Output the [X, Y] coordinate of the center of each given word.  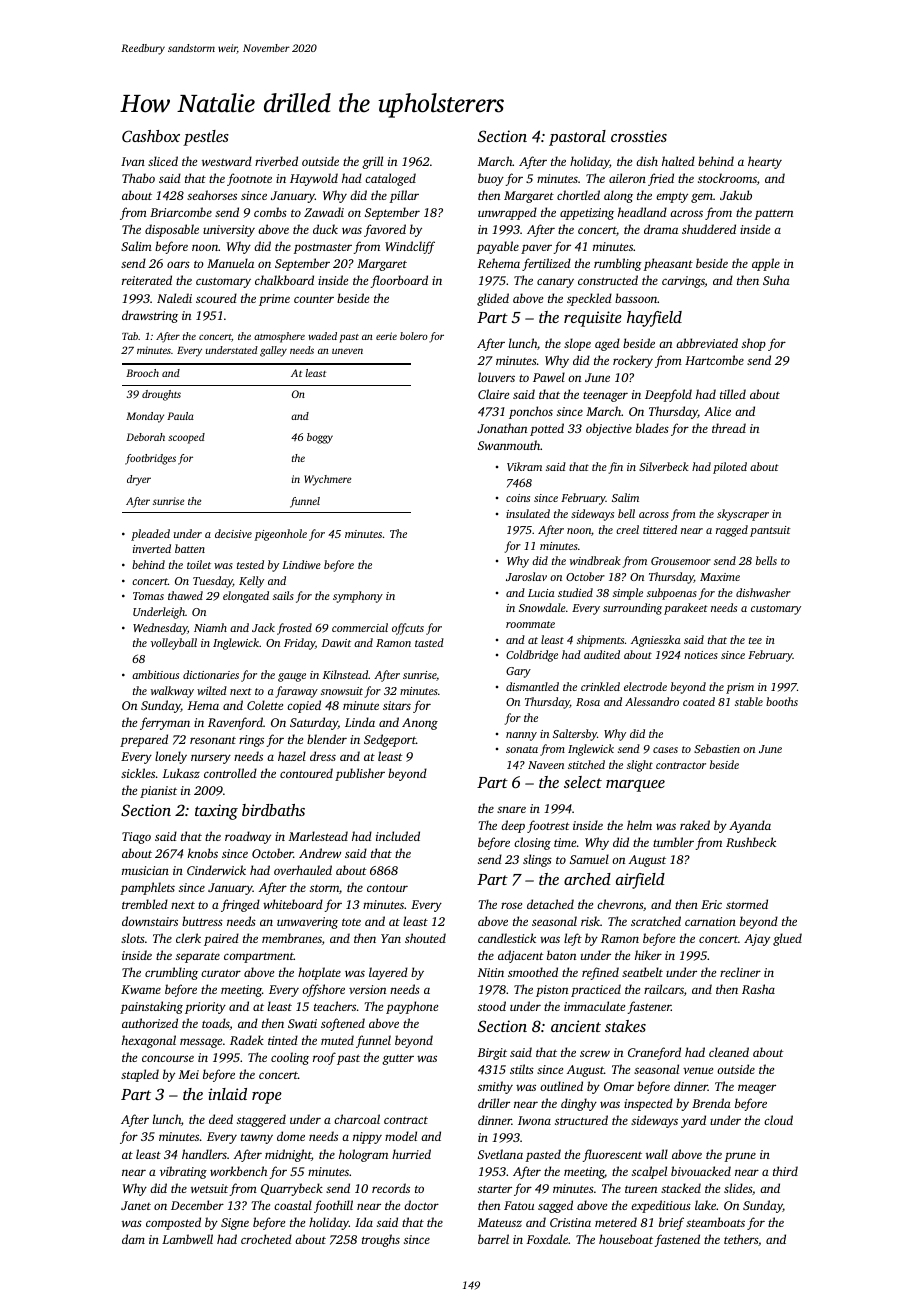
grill [372, 162]
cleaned [729, 1052]
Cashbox [151, 136]
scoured [216, 298]
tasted [429, 642]
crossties [639, 136]
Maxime [720, 577]
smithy [495, 1087]
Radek [247, 1040]
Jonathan [502, 428]
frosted [294, 629]
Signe [235, 1224]
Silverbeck [664, 466]
